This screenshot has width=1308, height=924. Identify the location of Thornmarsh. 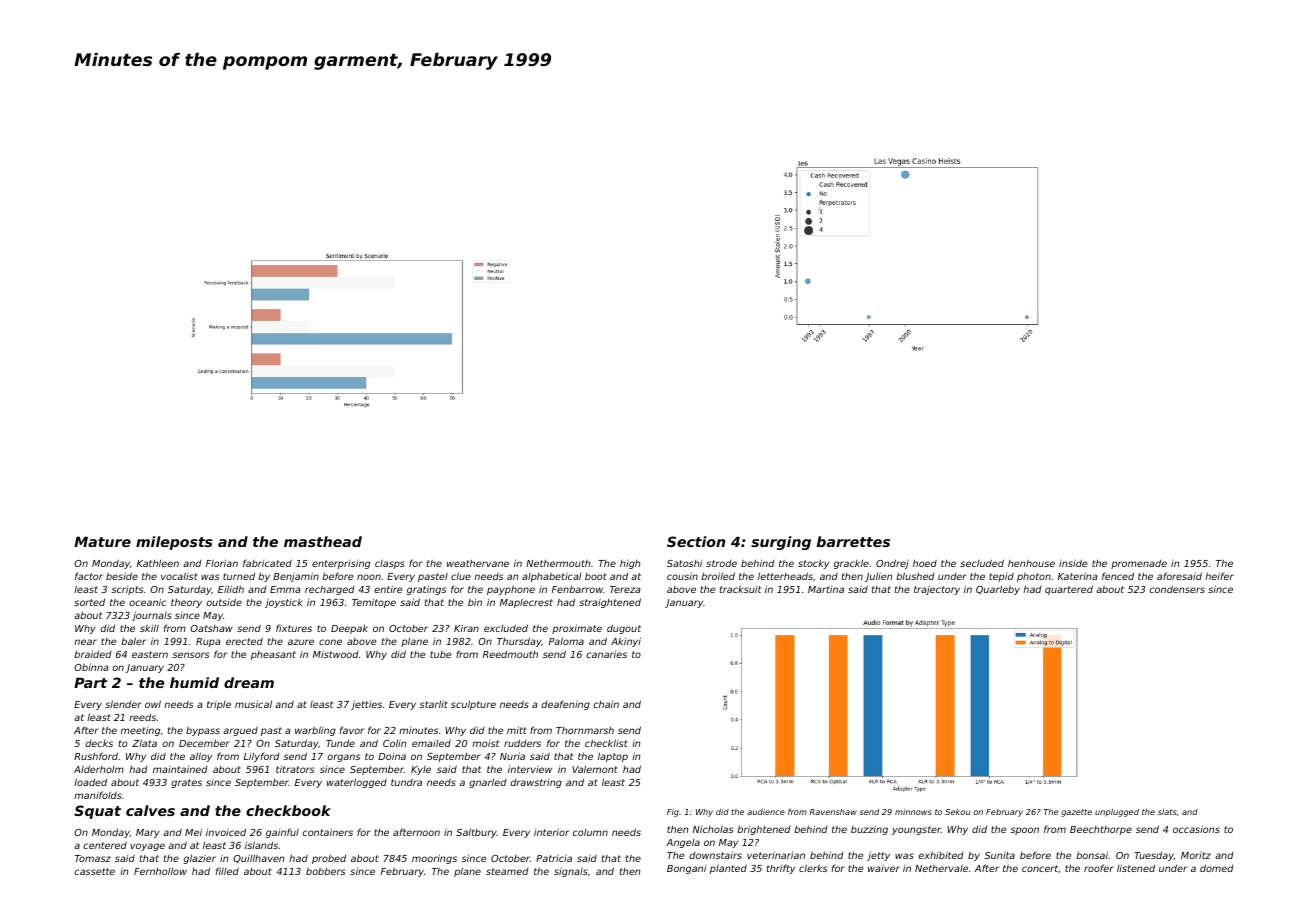
(585, 730).
